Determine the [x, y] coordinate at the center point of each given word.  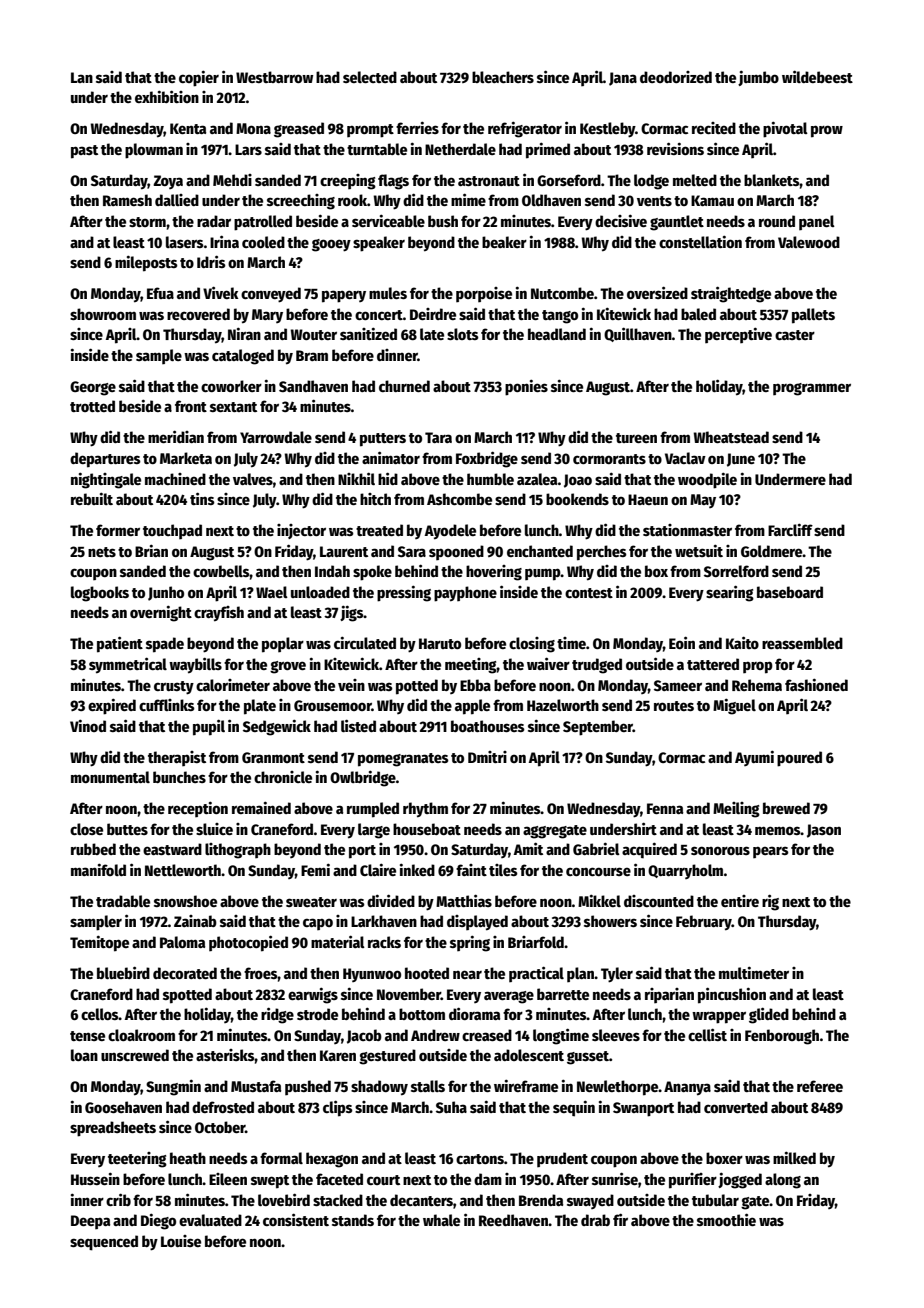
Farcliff [790, 529]
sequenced [104, 1243]
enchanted [540, 551]
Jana [623, 79]
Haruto [440, 643]
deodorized [676, 77]
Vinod [88, 725]
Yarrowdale [276, 437]
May [703, 501]
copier [199, 78]
